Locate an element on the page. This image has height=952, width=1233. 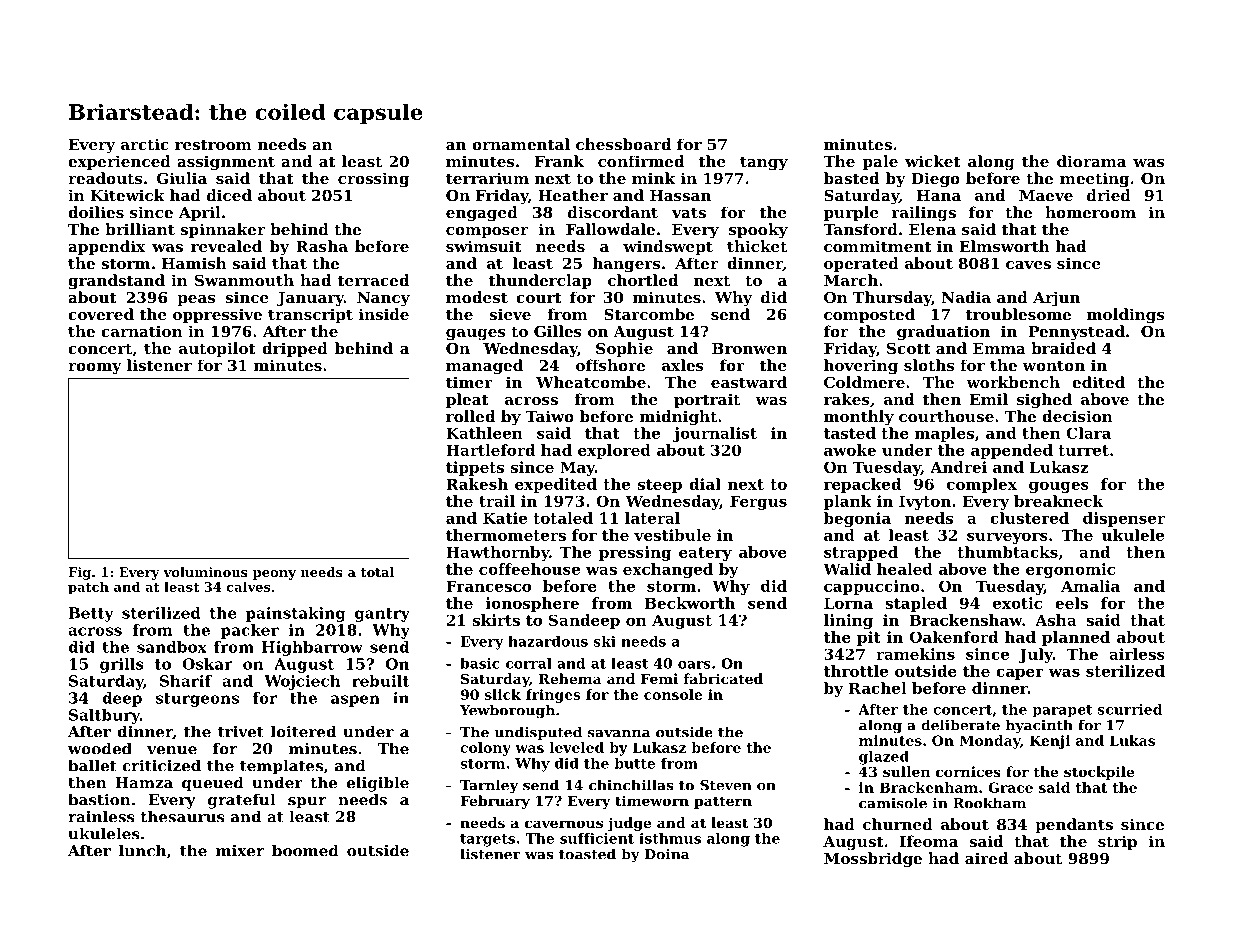
mink is located at coordinates (653, 178).
